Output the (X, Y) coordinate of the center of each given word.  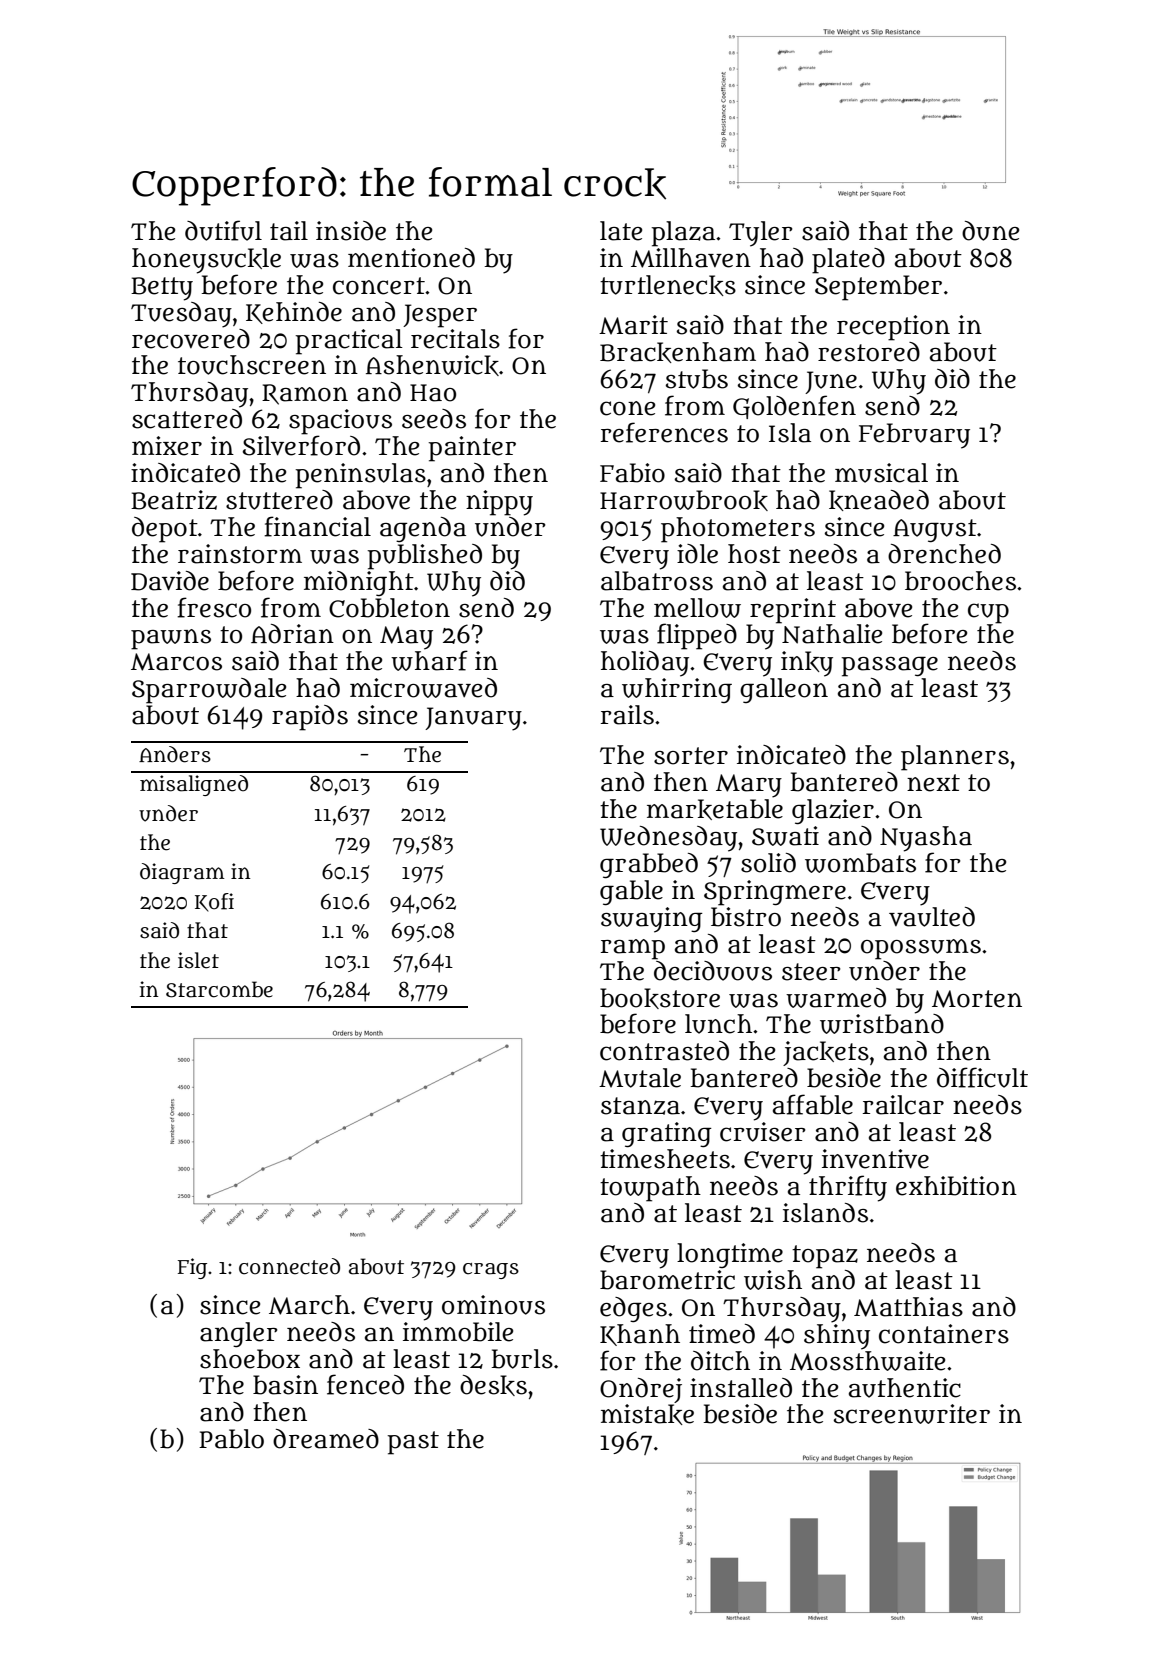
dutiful (223, 230)
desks (493, 1385)
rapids (310, 718)
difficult (982, 1077)
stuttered (279, 500)
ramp (633, 949)
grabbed (649, 865)
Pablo (231, 1439)
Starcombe (219, 989)
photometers (738, 530)
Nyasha (926, 839)
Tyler (760, 234)
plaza (683, 234)
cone (627, 408)
